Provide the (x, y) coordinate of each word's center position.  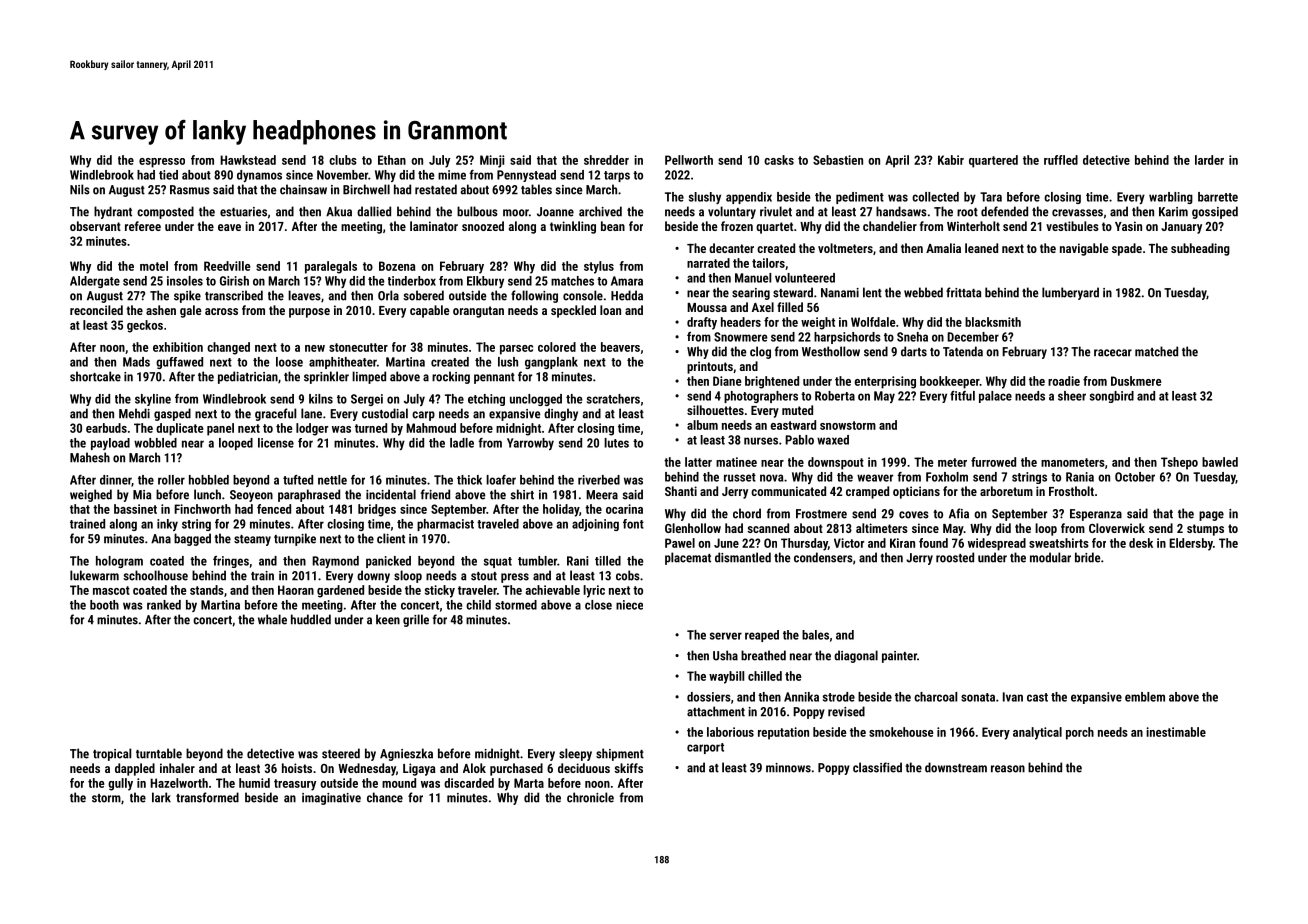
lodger (312, 429)
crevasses (1077, 213)
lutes (616, 443)
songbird (1112, 397)
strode (839, 697)
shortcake (95, 376)
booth (104, 605)
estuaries (243, 212)
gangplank (551, 363)
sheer (1072, 396)
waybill (726, 677)
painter (899, 657)
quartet (774, 228)
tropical (112, 754)
